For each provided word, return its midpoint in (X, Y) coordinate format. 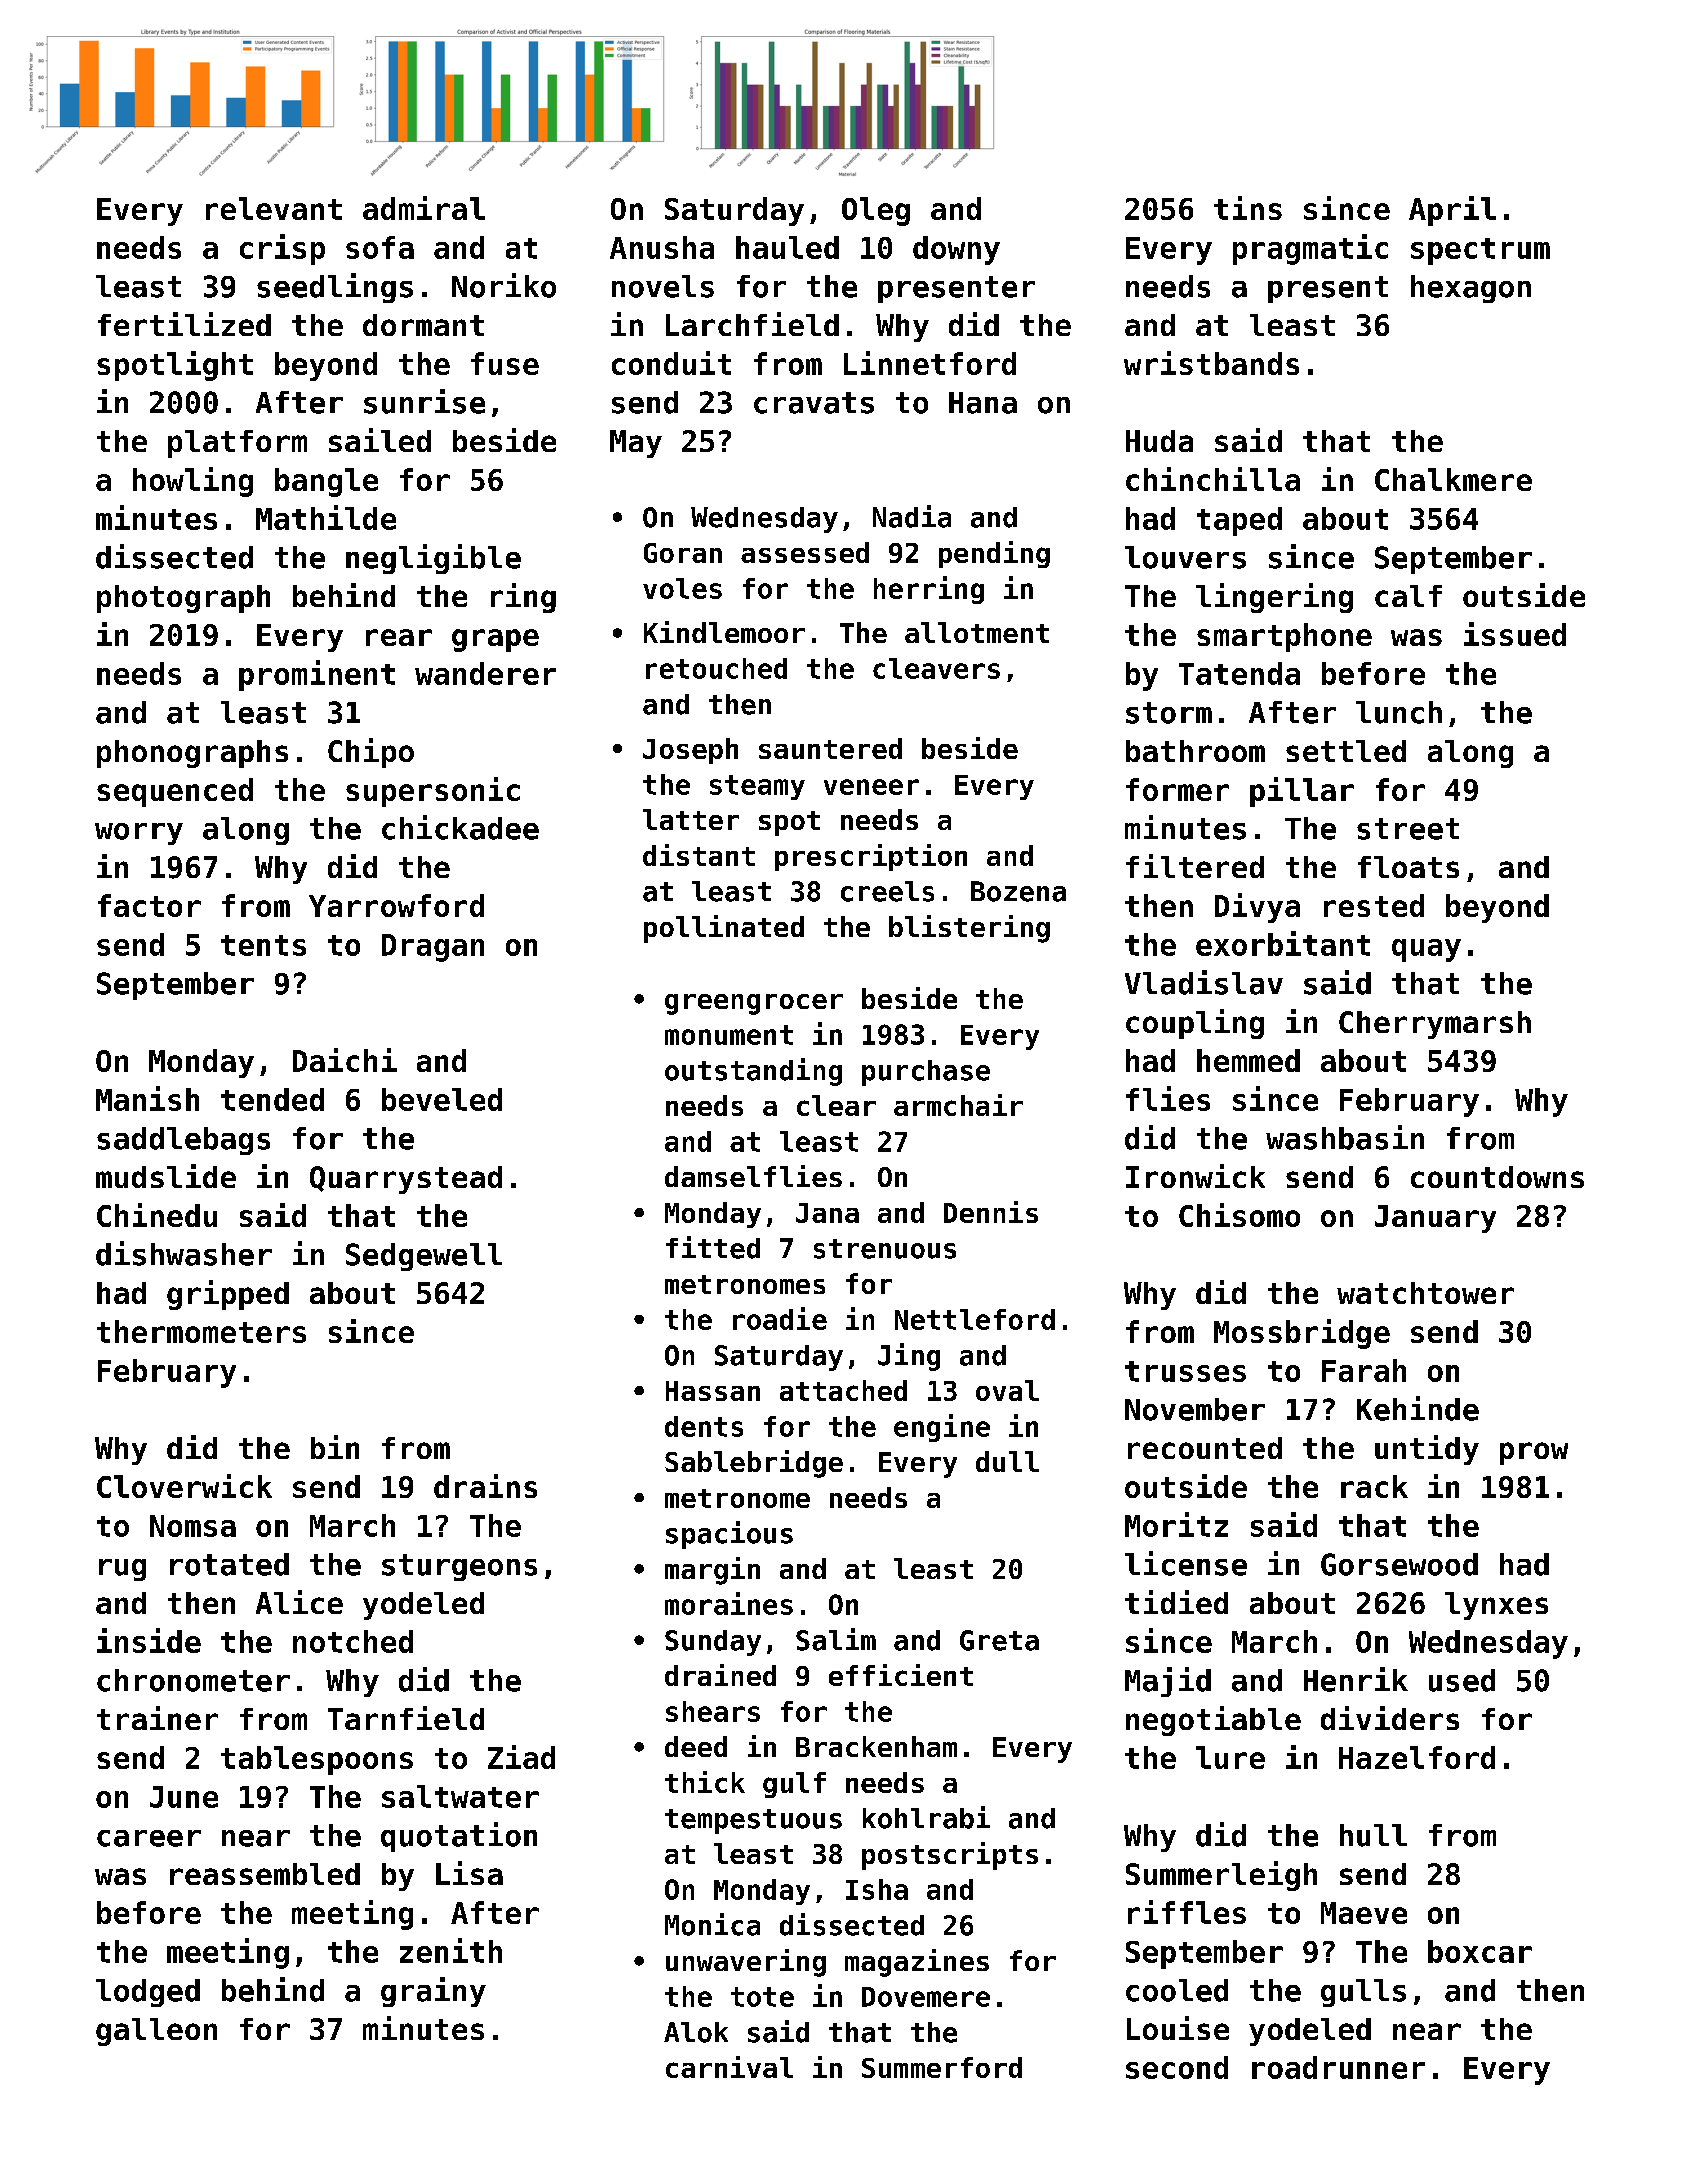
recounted (1205, 1448)
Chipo (371, 753)
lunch (1399, 712)
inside (149, 1640)
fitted (713, 1247)
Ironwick (1195, 1176)
